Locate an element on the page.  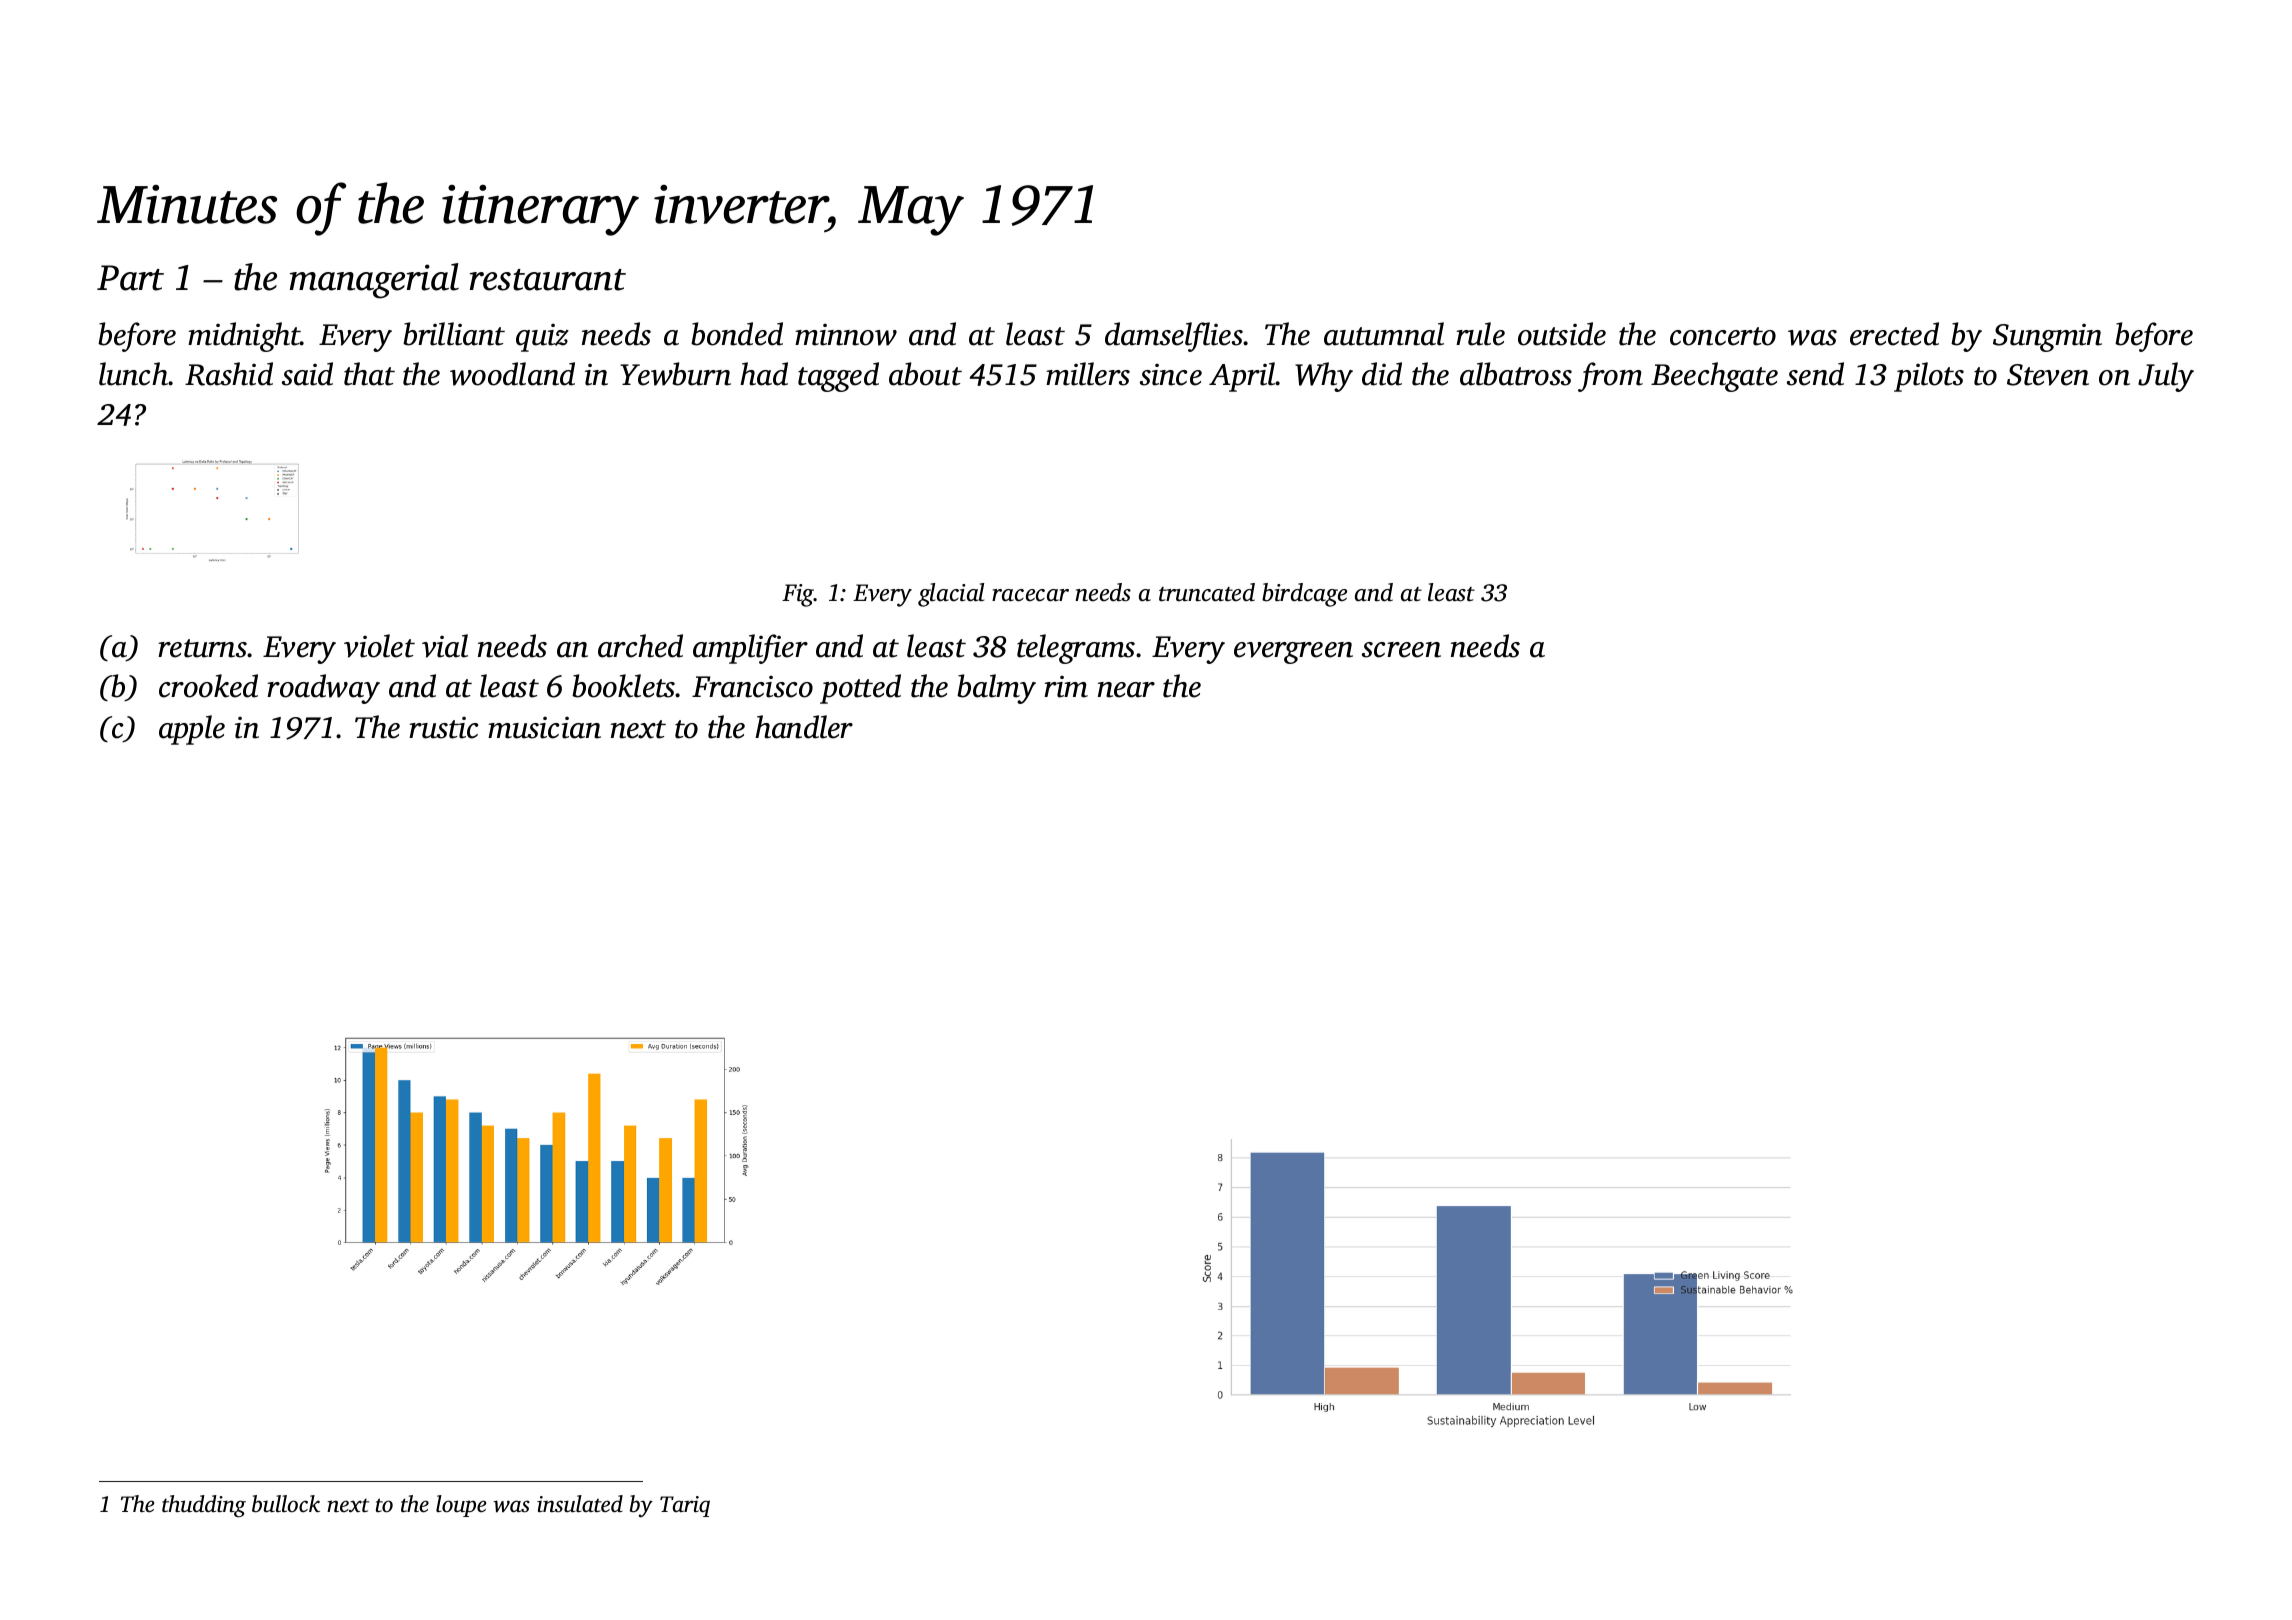
autumnal is located at coordinates (1384, 334).
